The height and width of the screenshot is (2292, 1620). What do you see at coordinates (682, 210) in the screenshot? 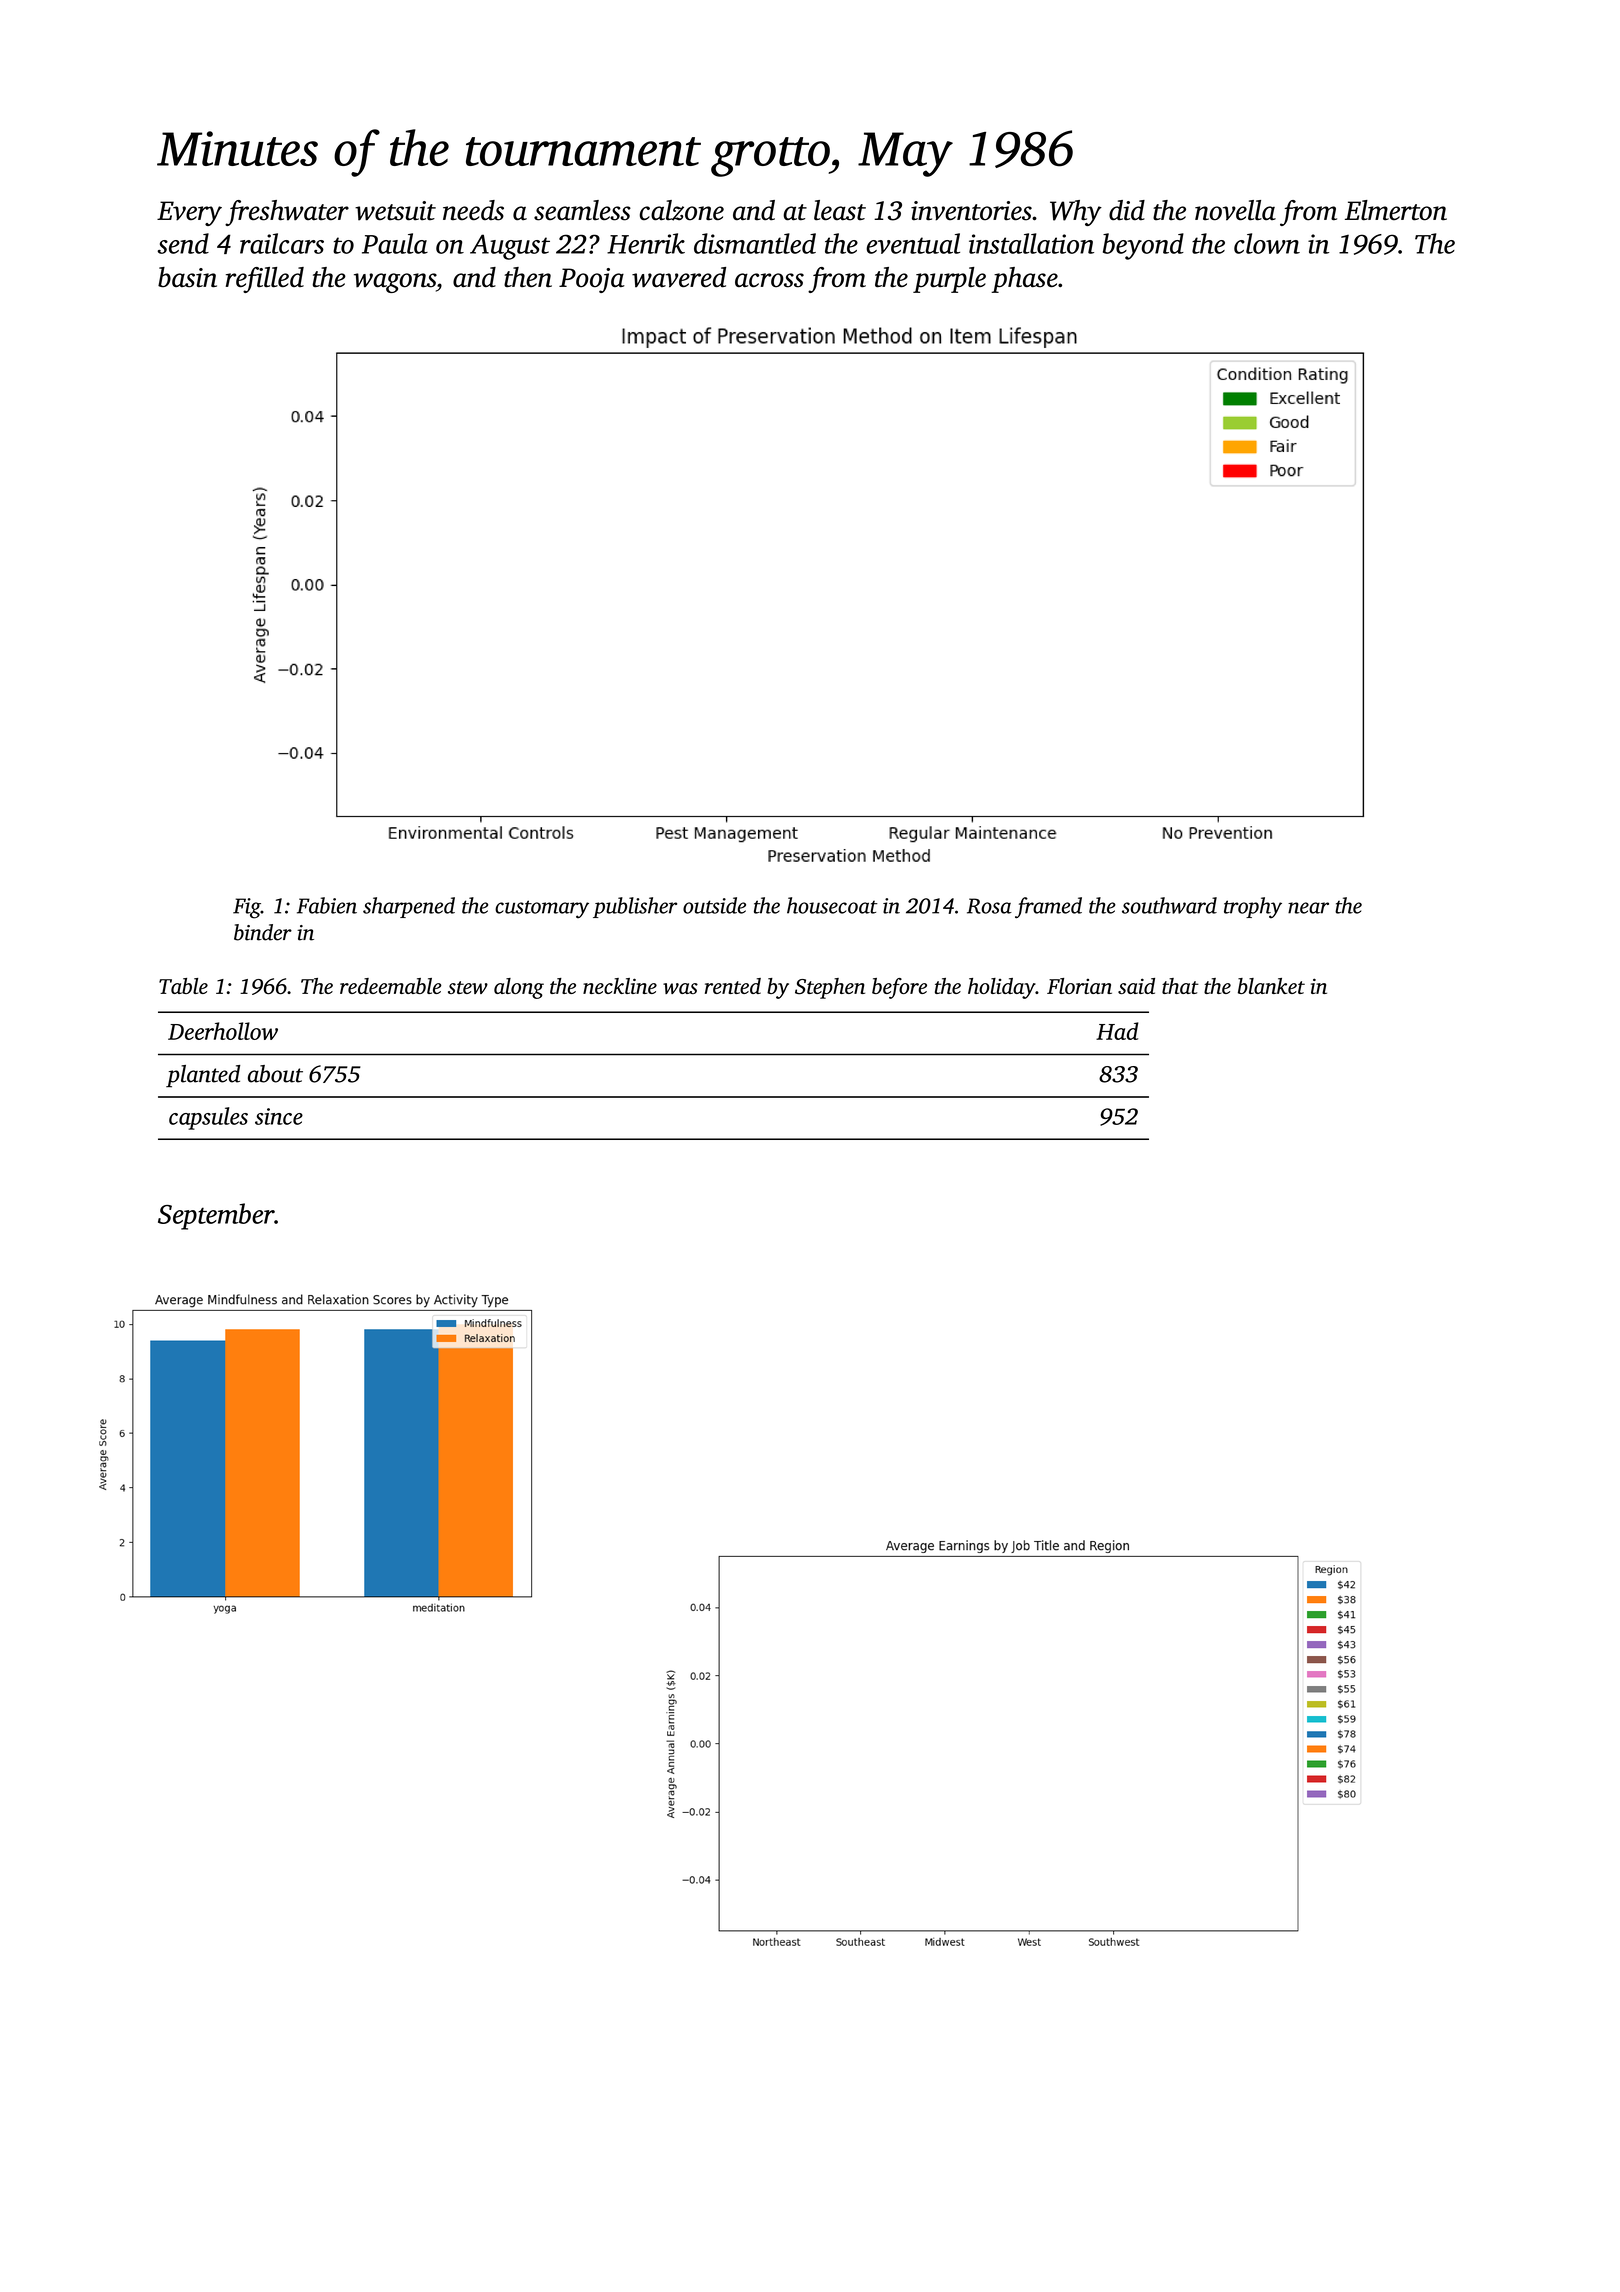
I see `calzone` at bounding box center [682, 210].
